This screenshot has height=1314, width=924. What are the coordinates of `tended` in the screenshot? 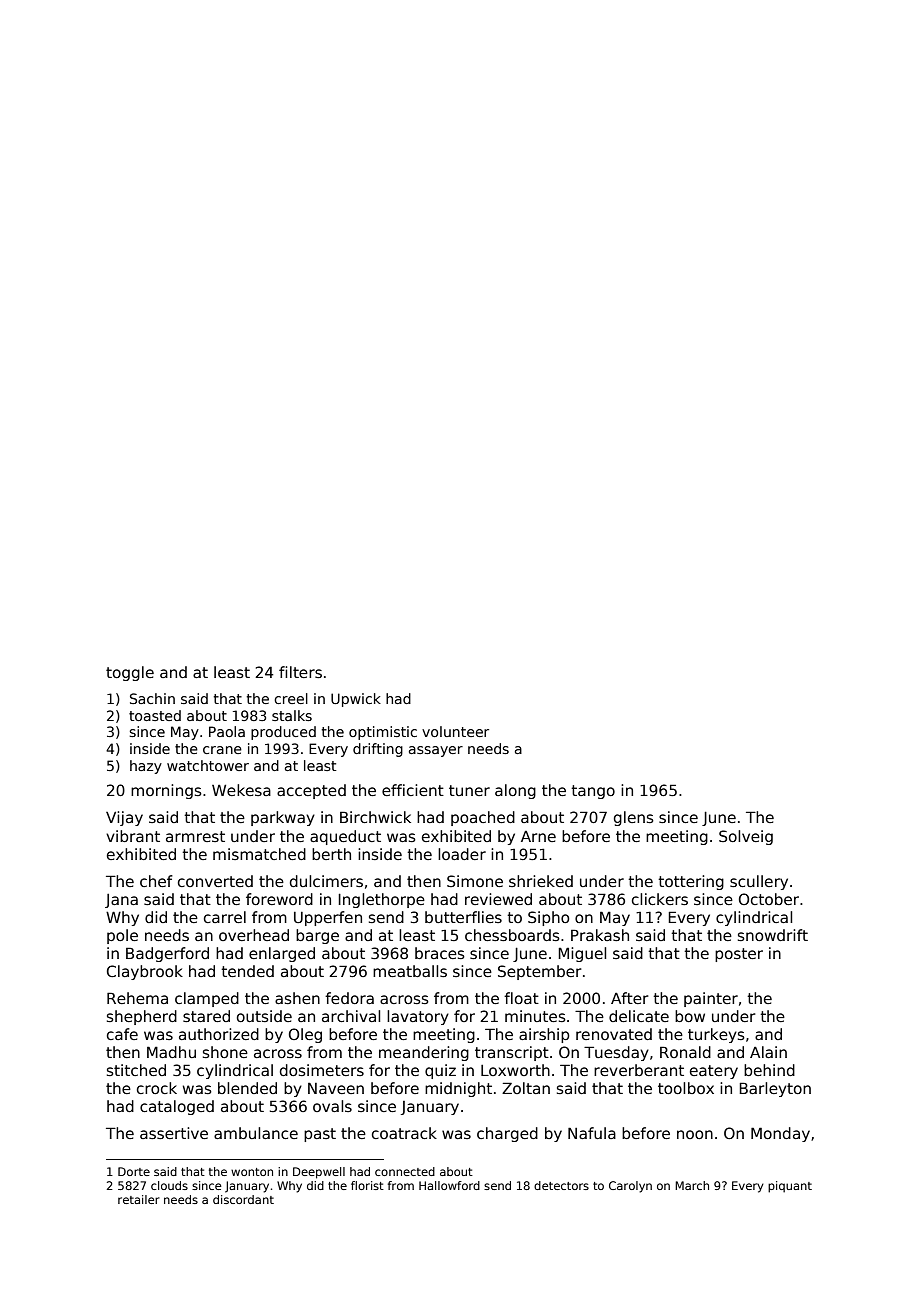 It's located at (247, 971).
